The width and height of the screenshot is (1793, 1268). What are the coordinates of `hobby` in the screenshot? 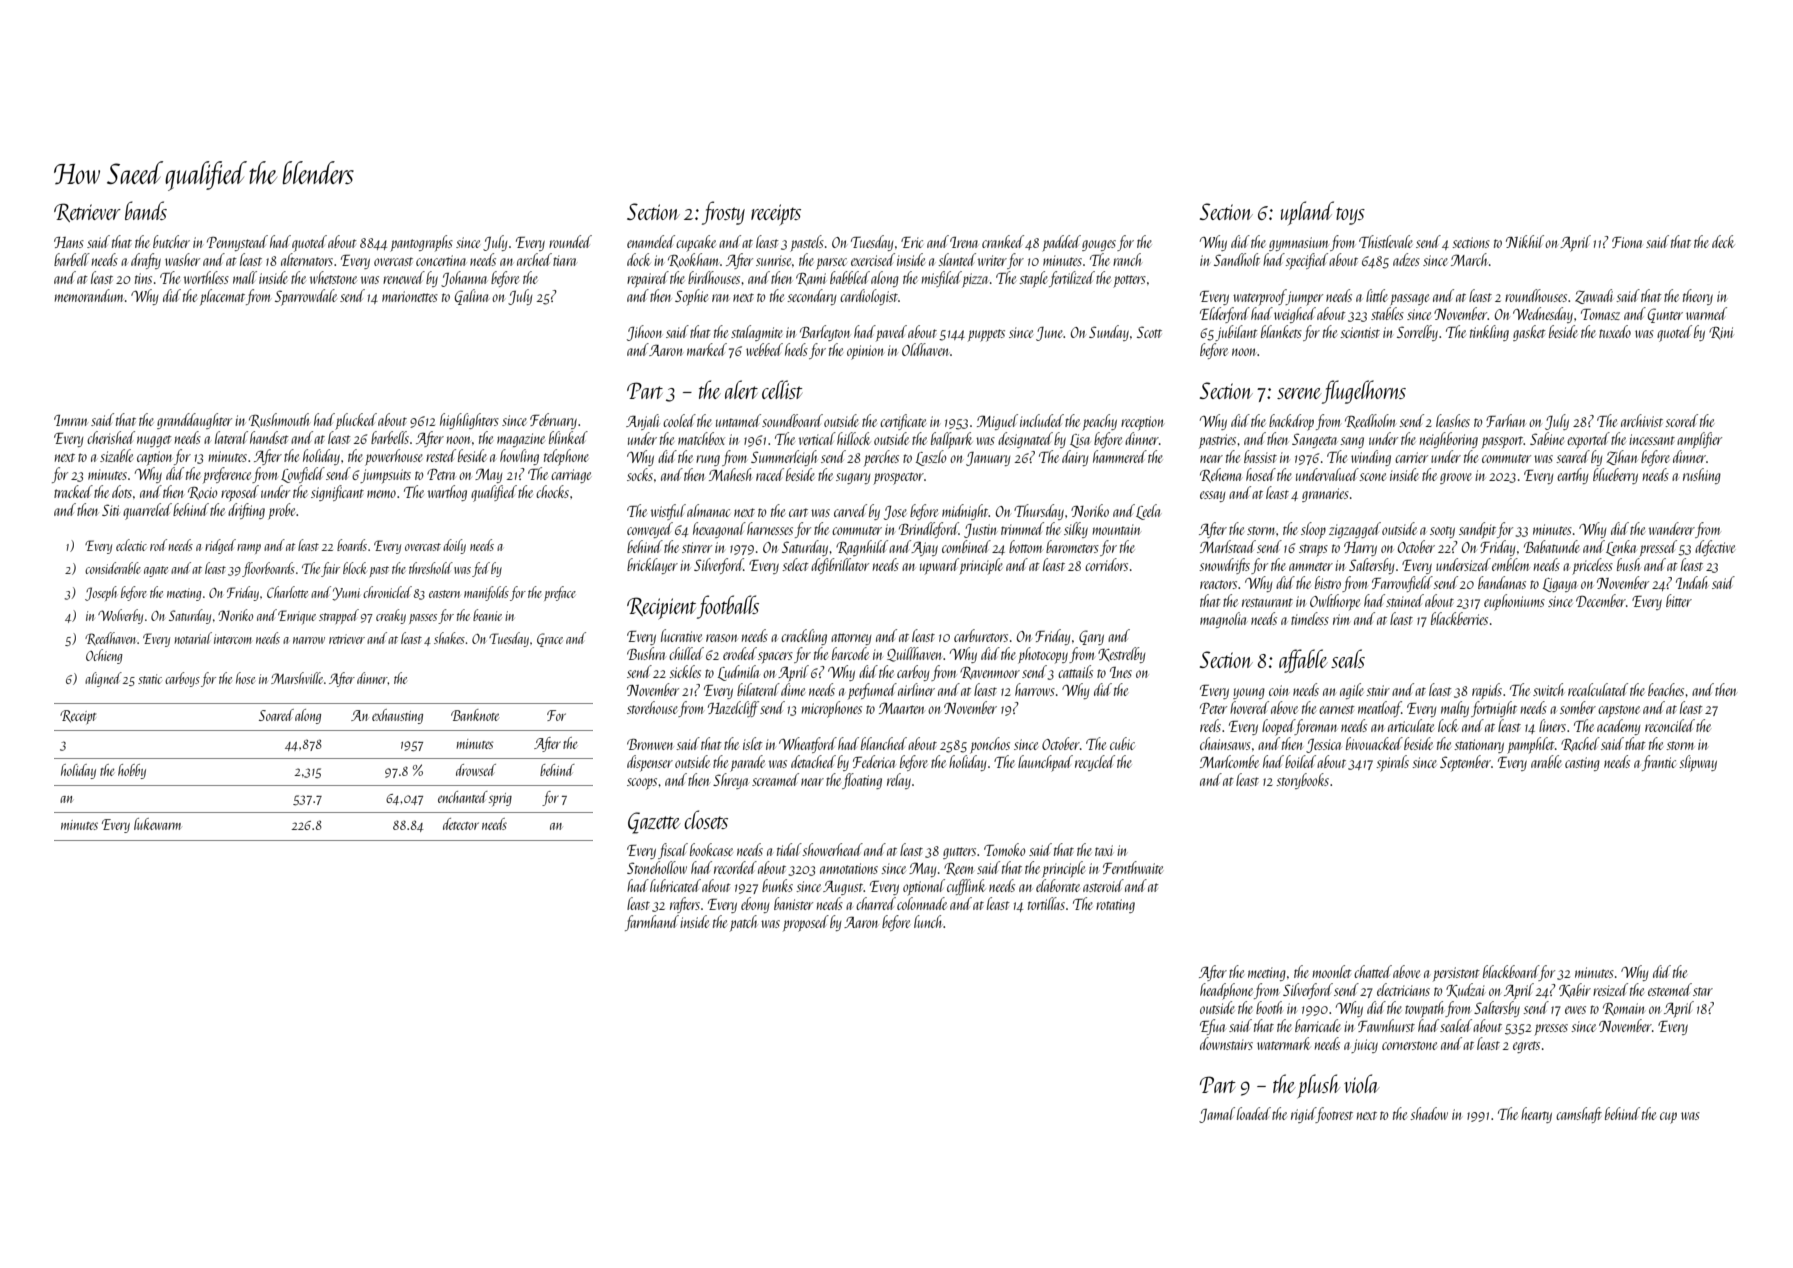 It's located at (132, 771).
